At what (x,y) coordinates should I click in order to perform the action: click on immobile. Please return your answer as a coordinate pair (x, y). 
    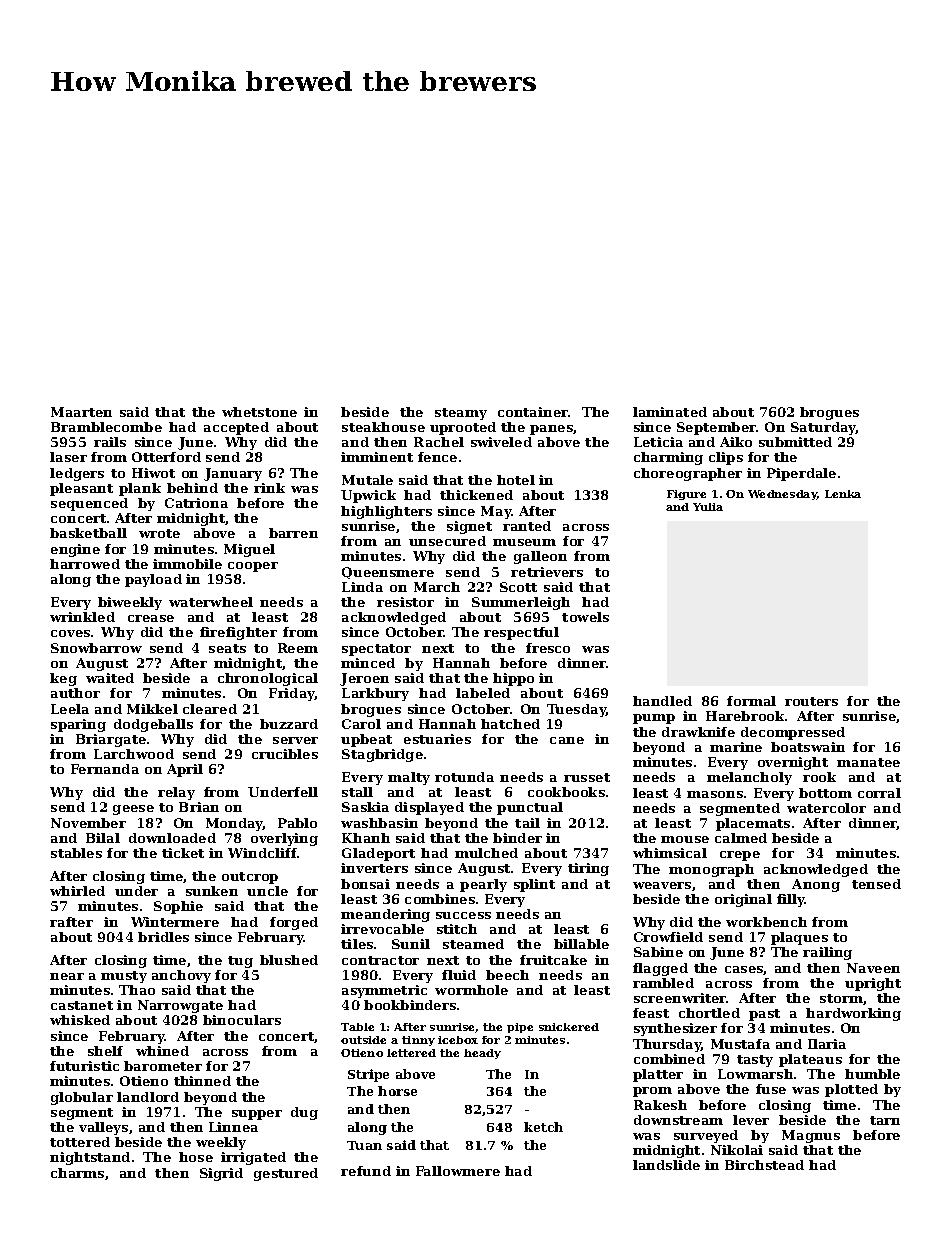
    Looking at the image, I should click on (187, 564).
